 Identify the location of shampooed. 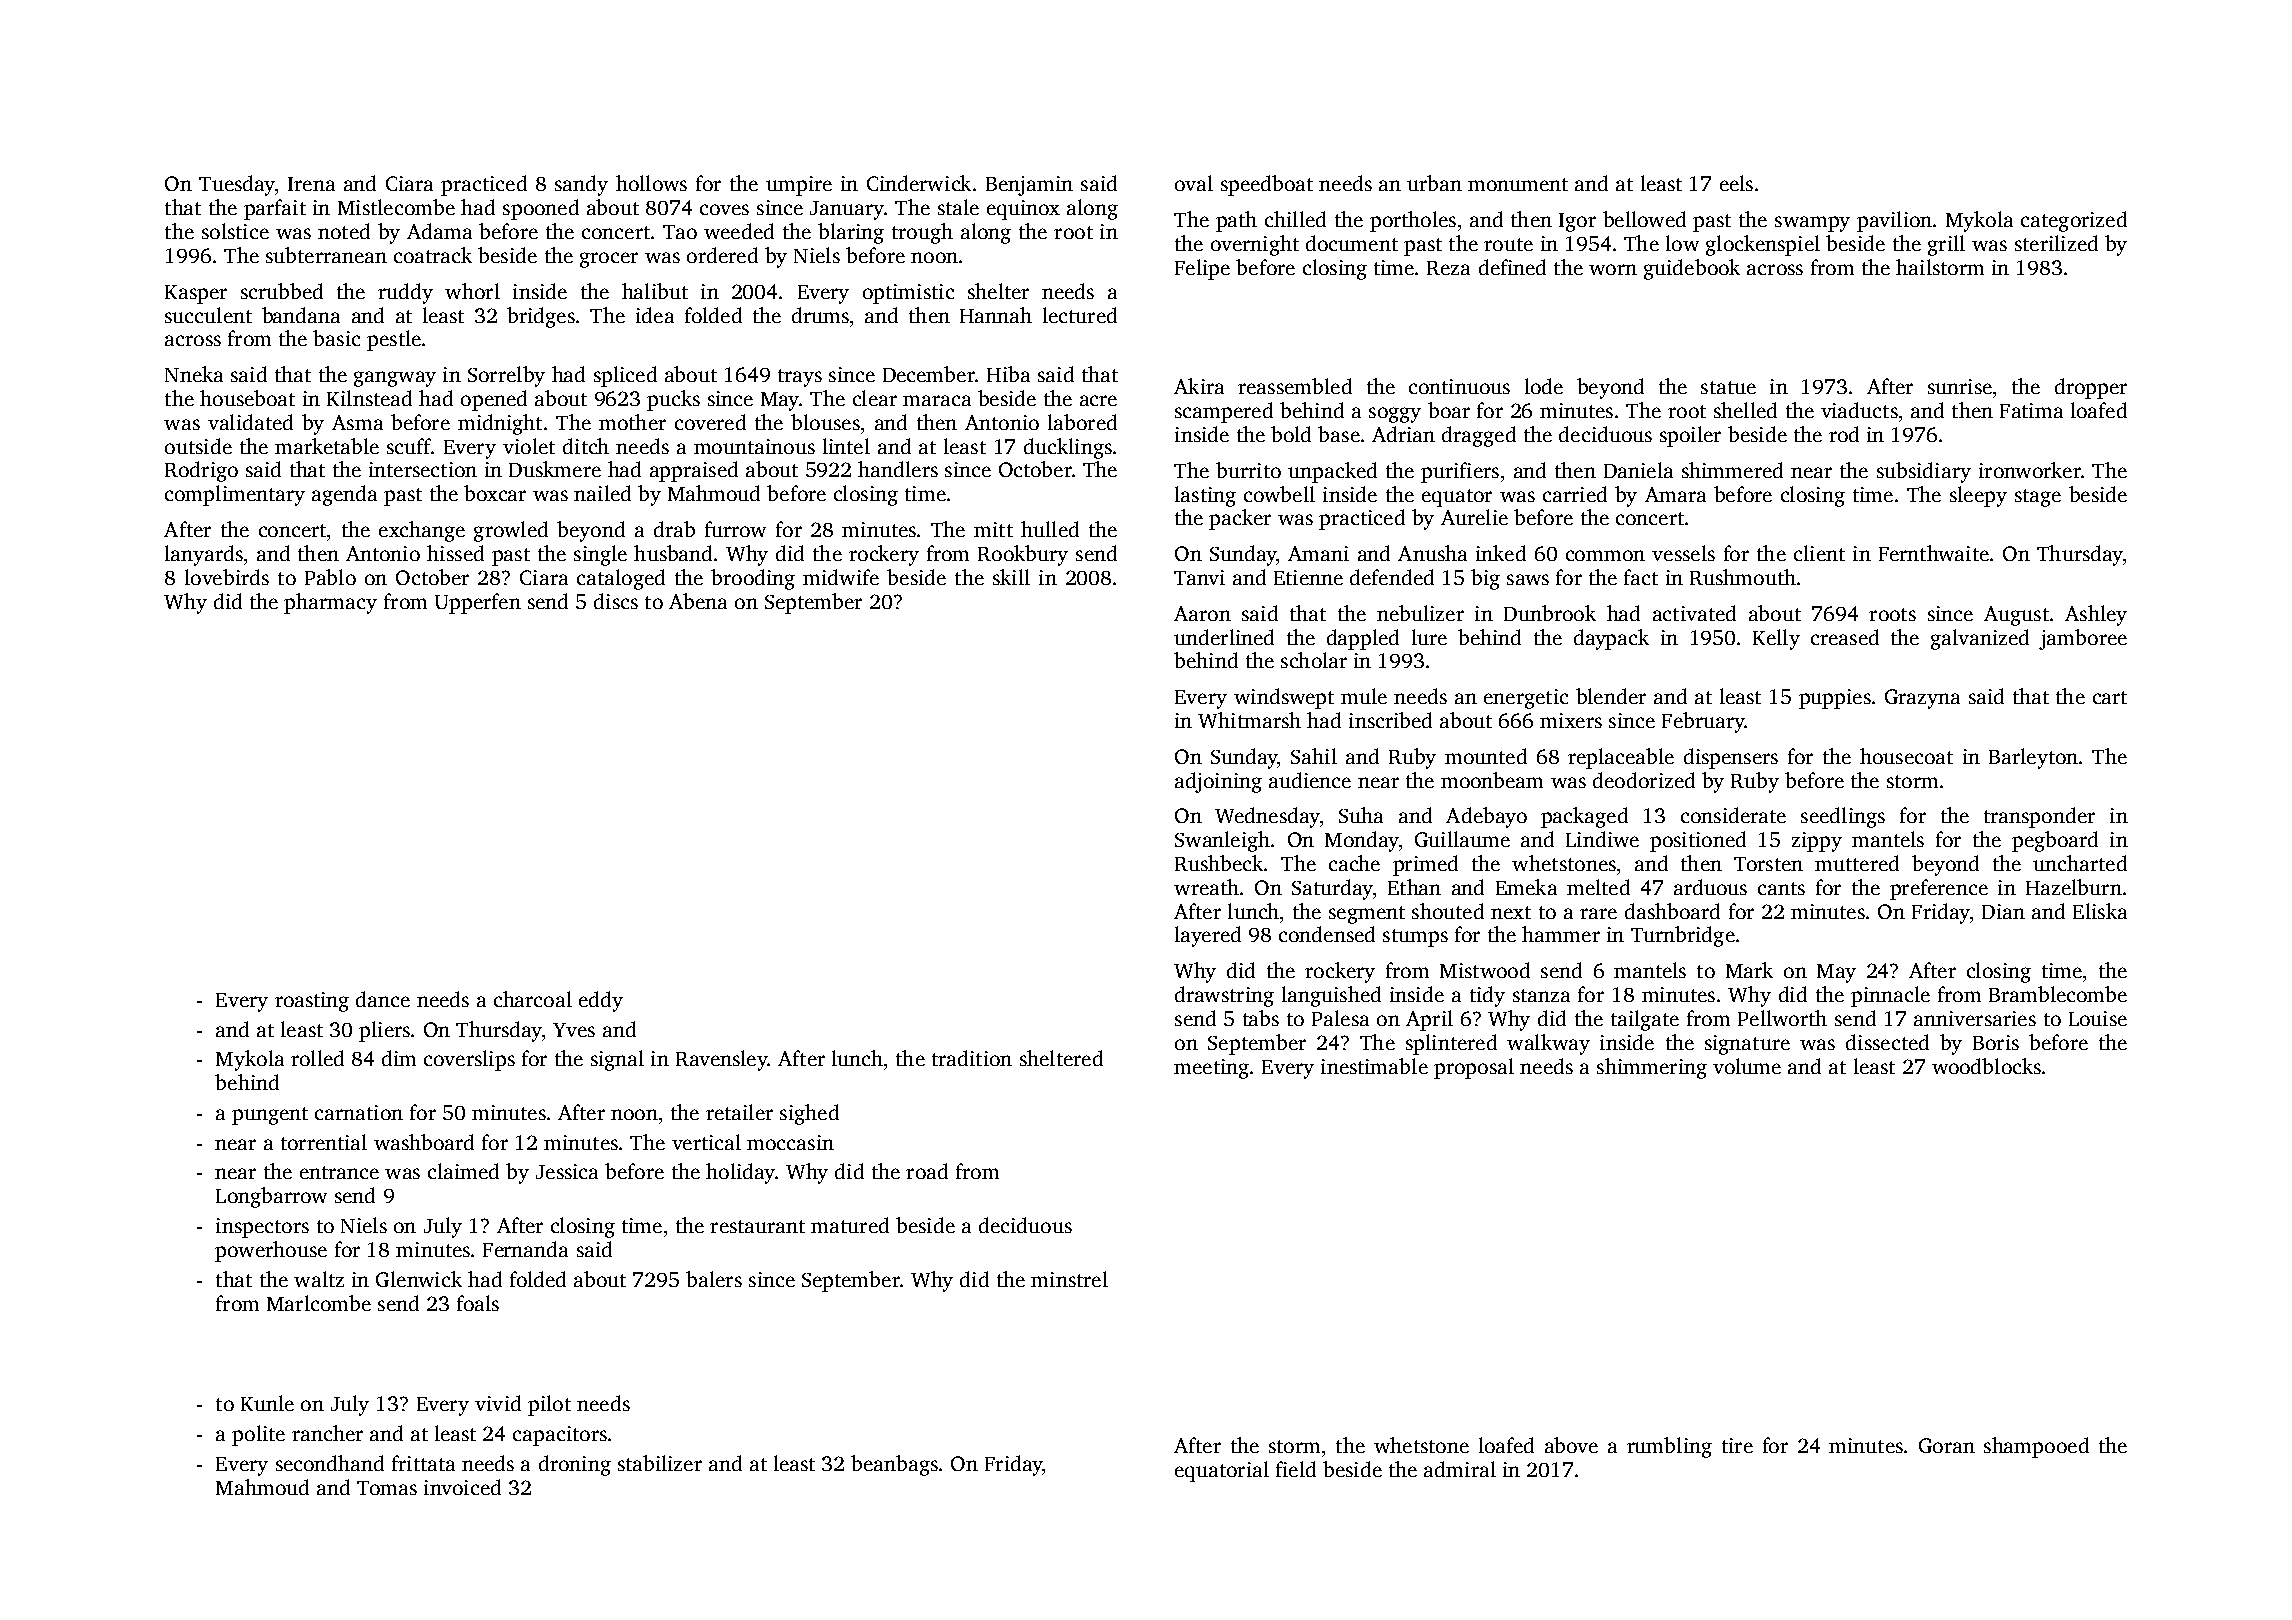
(2036, 1447).
